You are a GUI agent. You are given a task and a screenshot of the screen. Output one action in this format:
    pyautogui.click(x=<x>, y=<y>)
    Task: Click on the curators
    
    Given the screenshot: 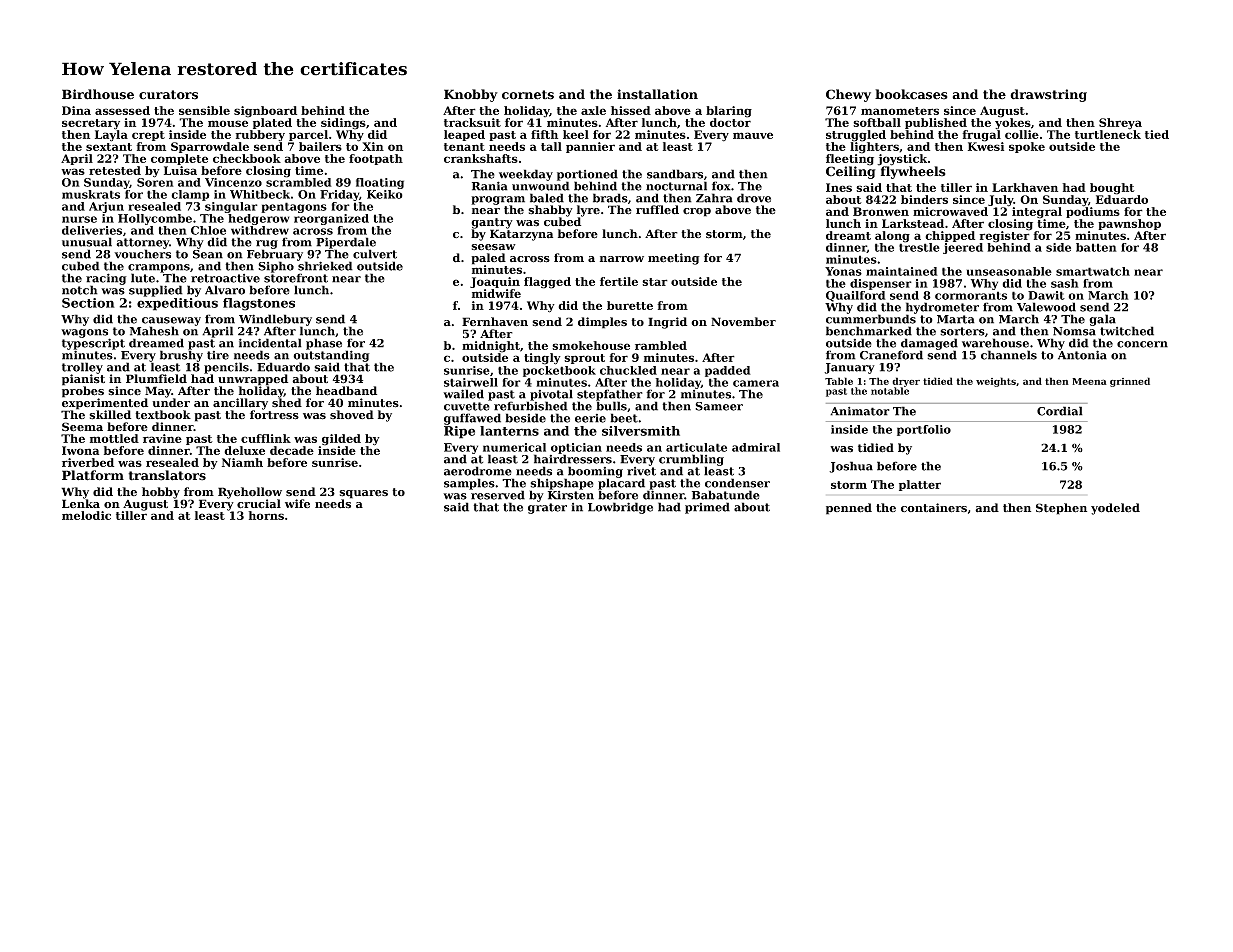 What is the action you would take?
    pyautogui.click(x=168, y=95)
